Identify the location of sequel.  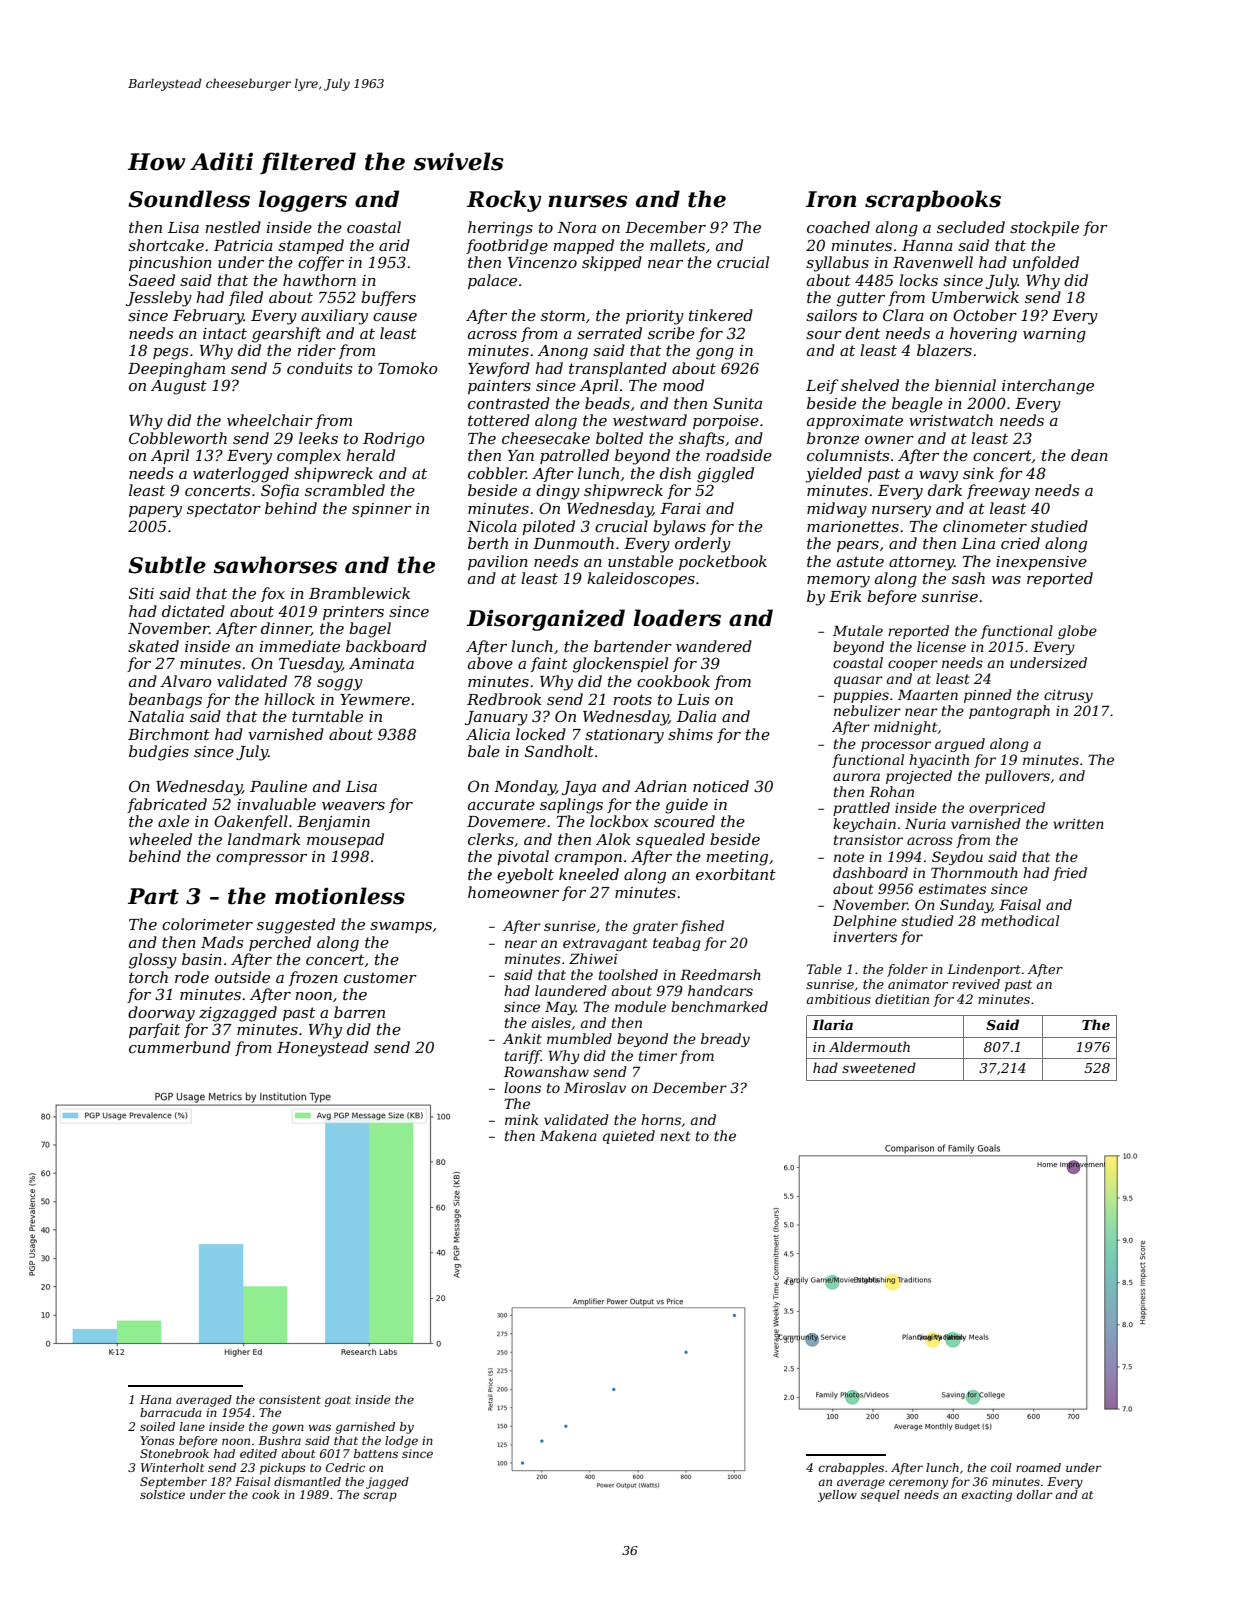
(880, 1496).
